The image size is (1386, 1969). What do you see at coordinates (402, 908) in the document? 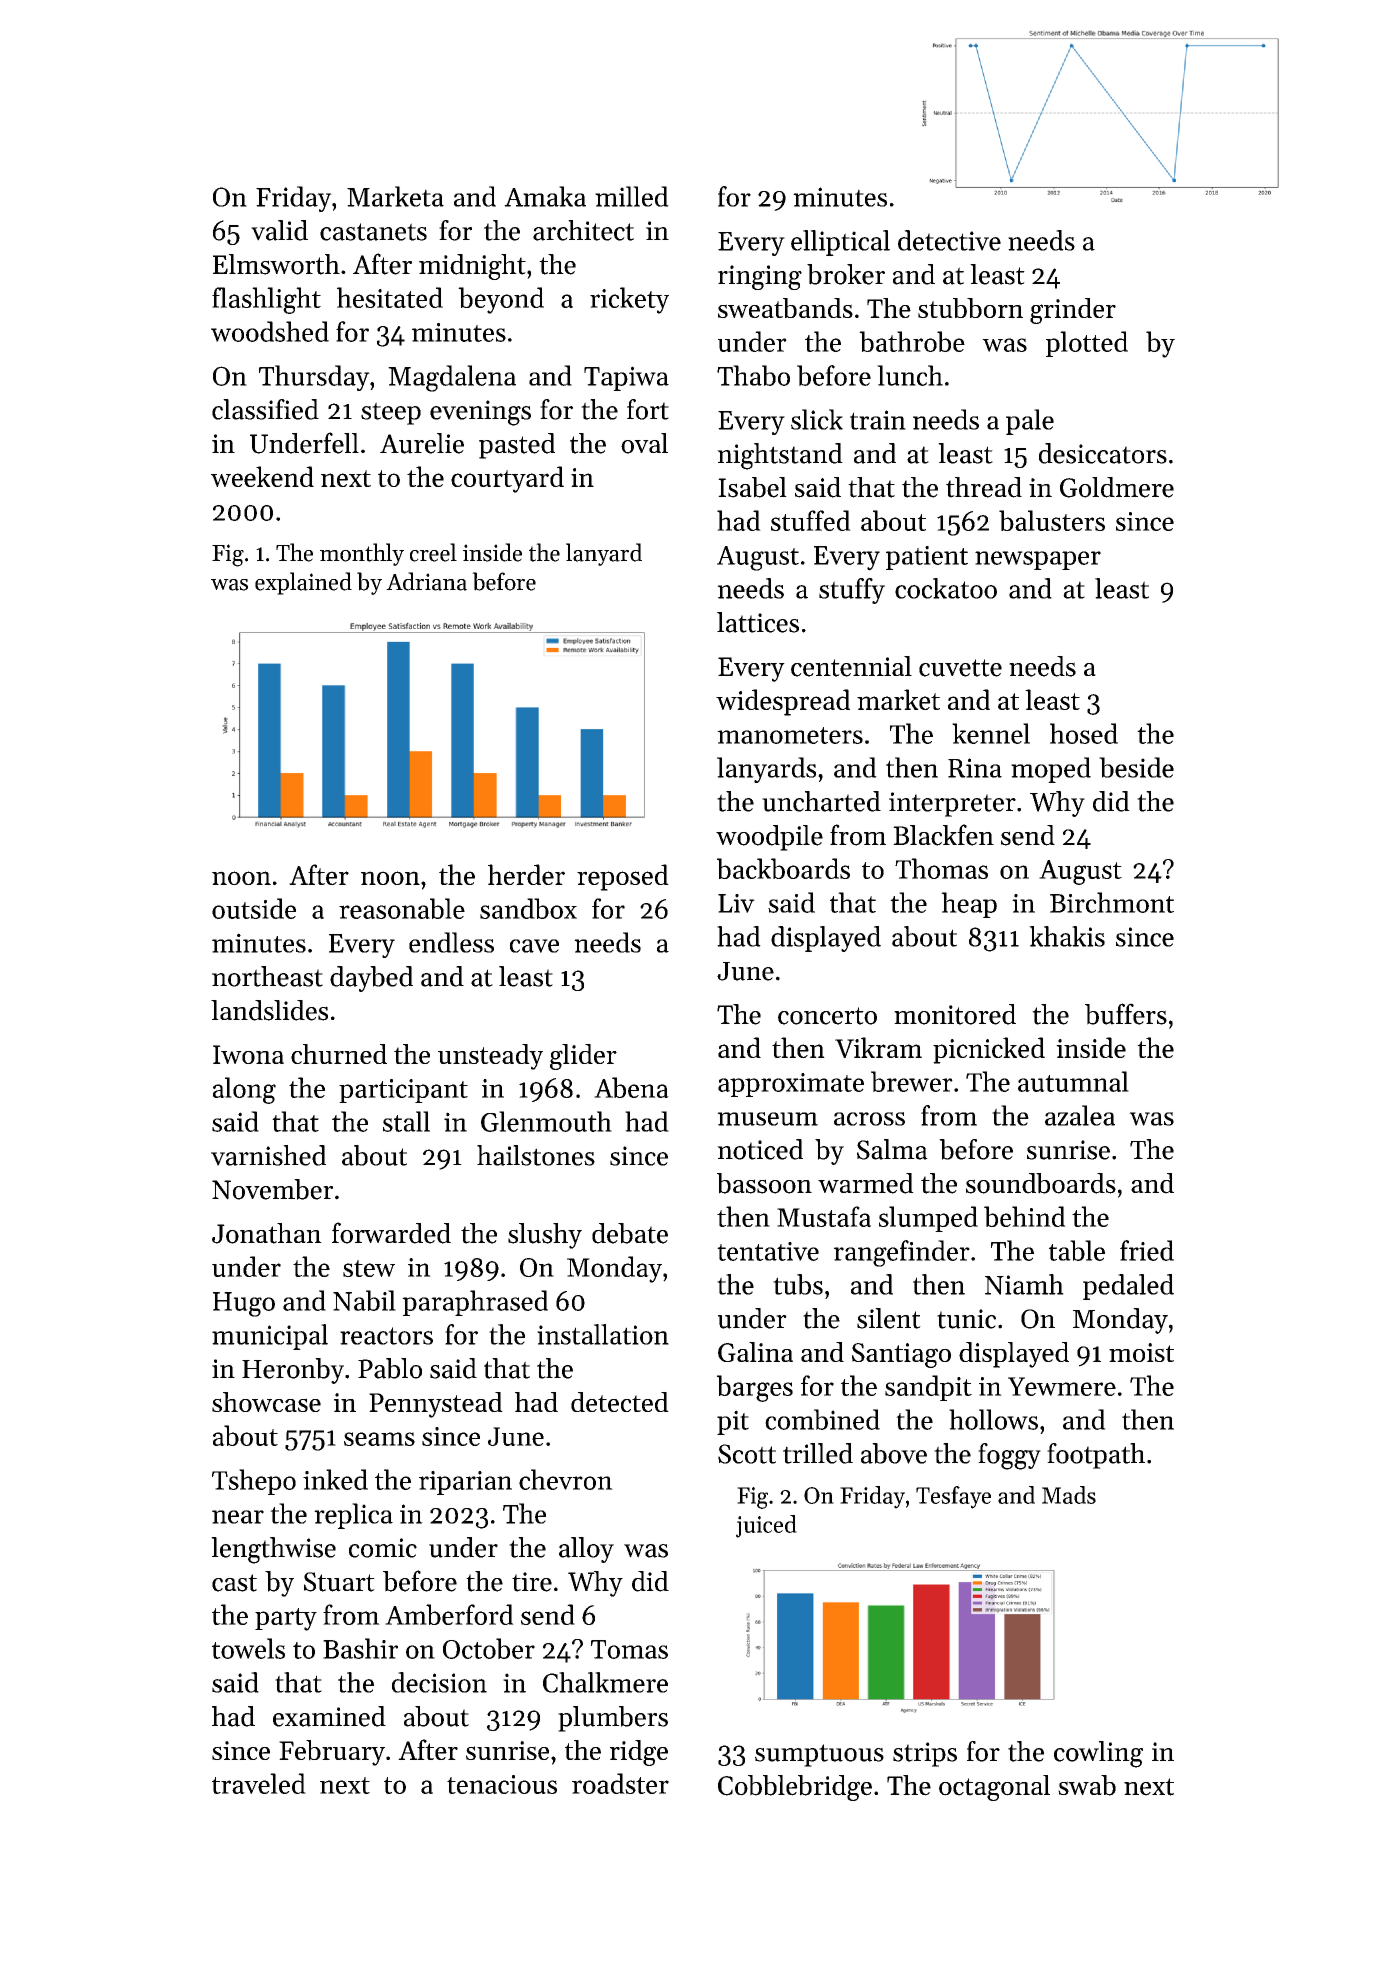
I see `reasonable` at bounding box center [402, 908].
